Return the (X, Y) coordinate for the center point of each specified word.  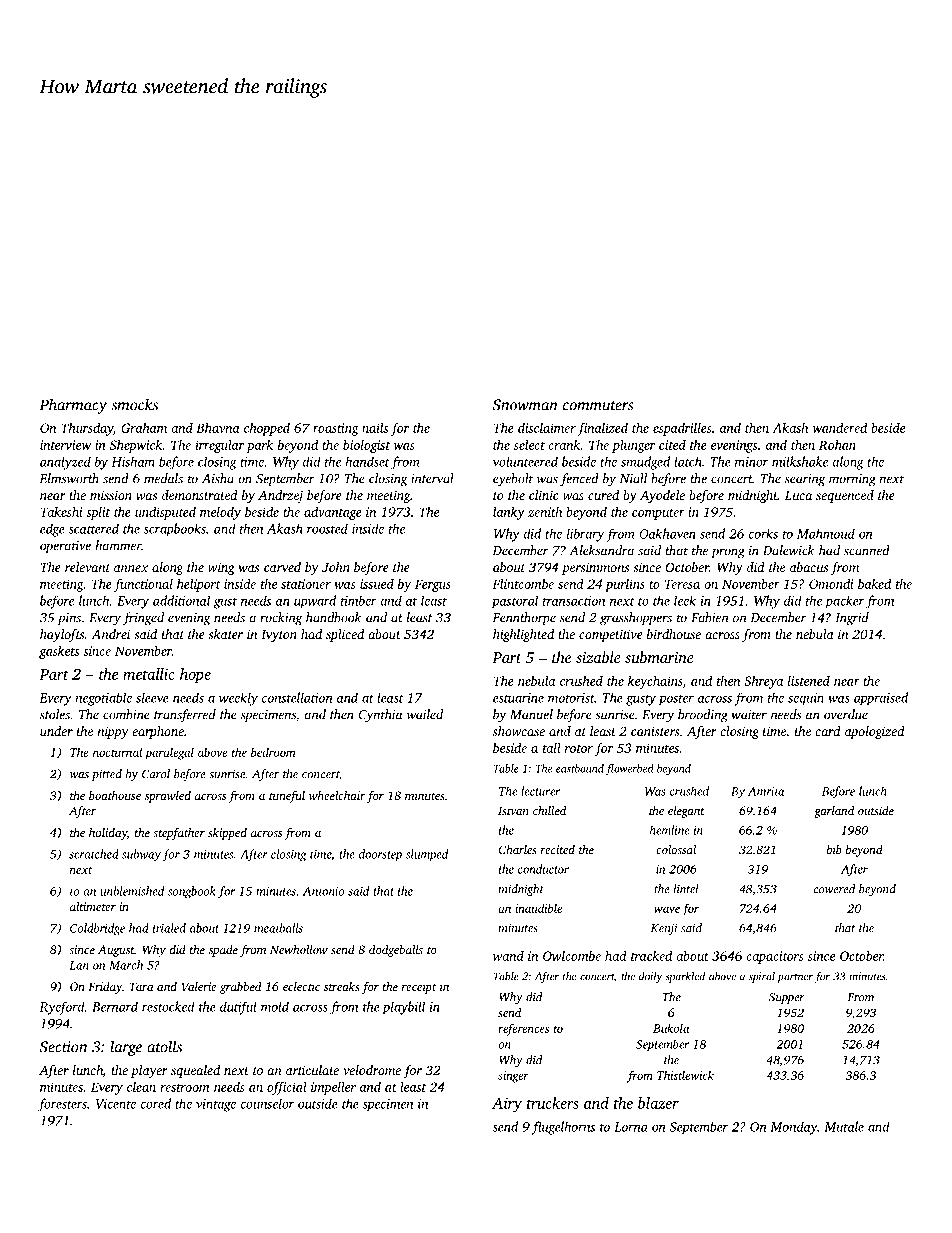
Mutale (844, 1126)
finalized (602, 429)
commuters (598, 406)
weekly (238, 699)
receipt (419, 988)
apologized (875, 732)
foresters (62, 1105)
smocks (134, 404)
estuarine (518, 698)
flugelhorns (563, 1128)
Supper (787, 998)
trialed (169, 928)
